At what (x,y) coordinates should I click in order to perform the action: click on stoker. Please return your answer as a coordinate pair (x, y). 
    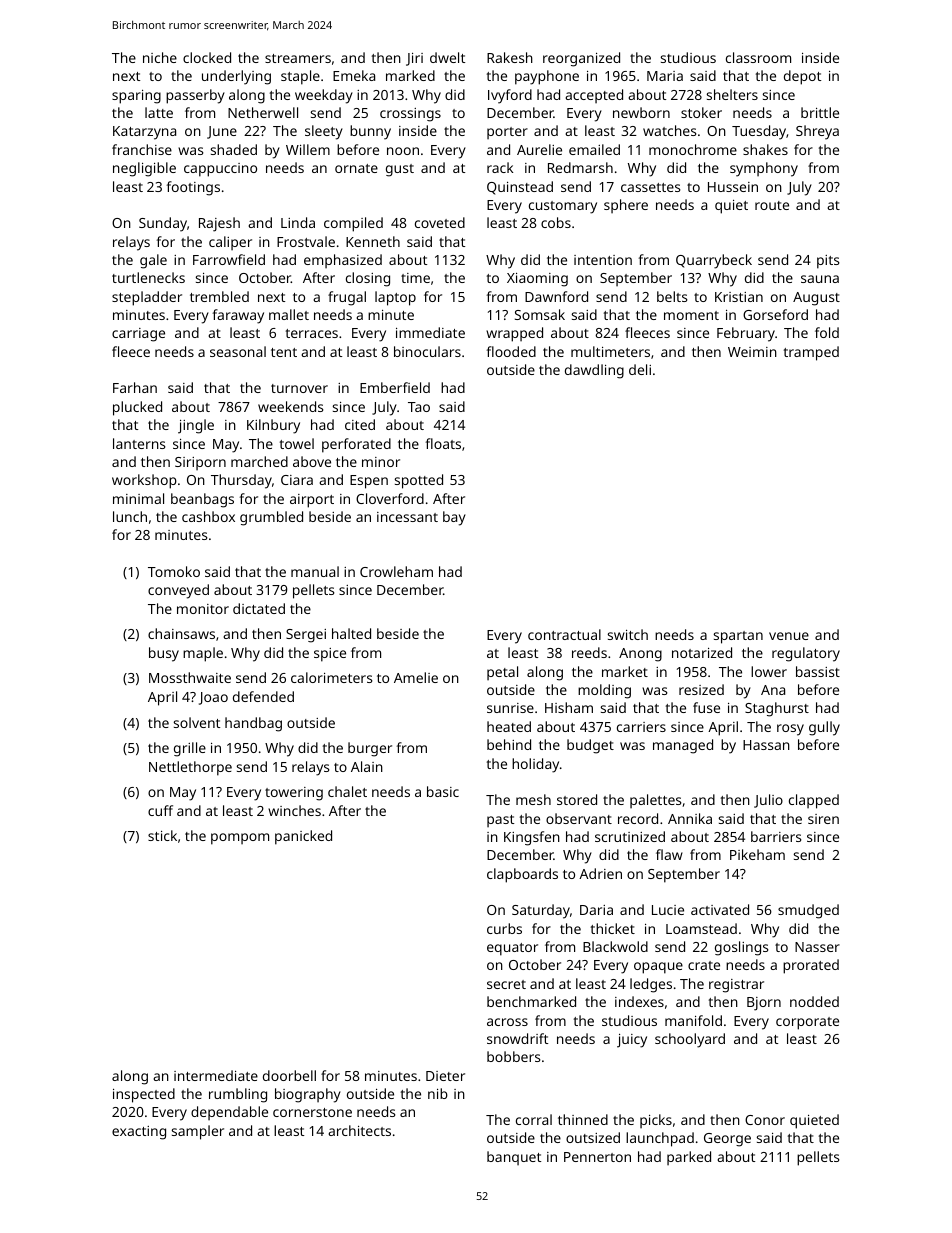
    Looking at the image, I should click on (701, 112).
